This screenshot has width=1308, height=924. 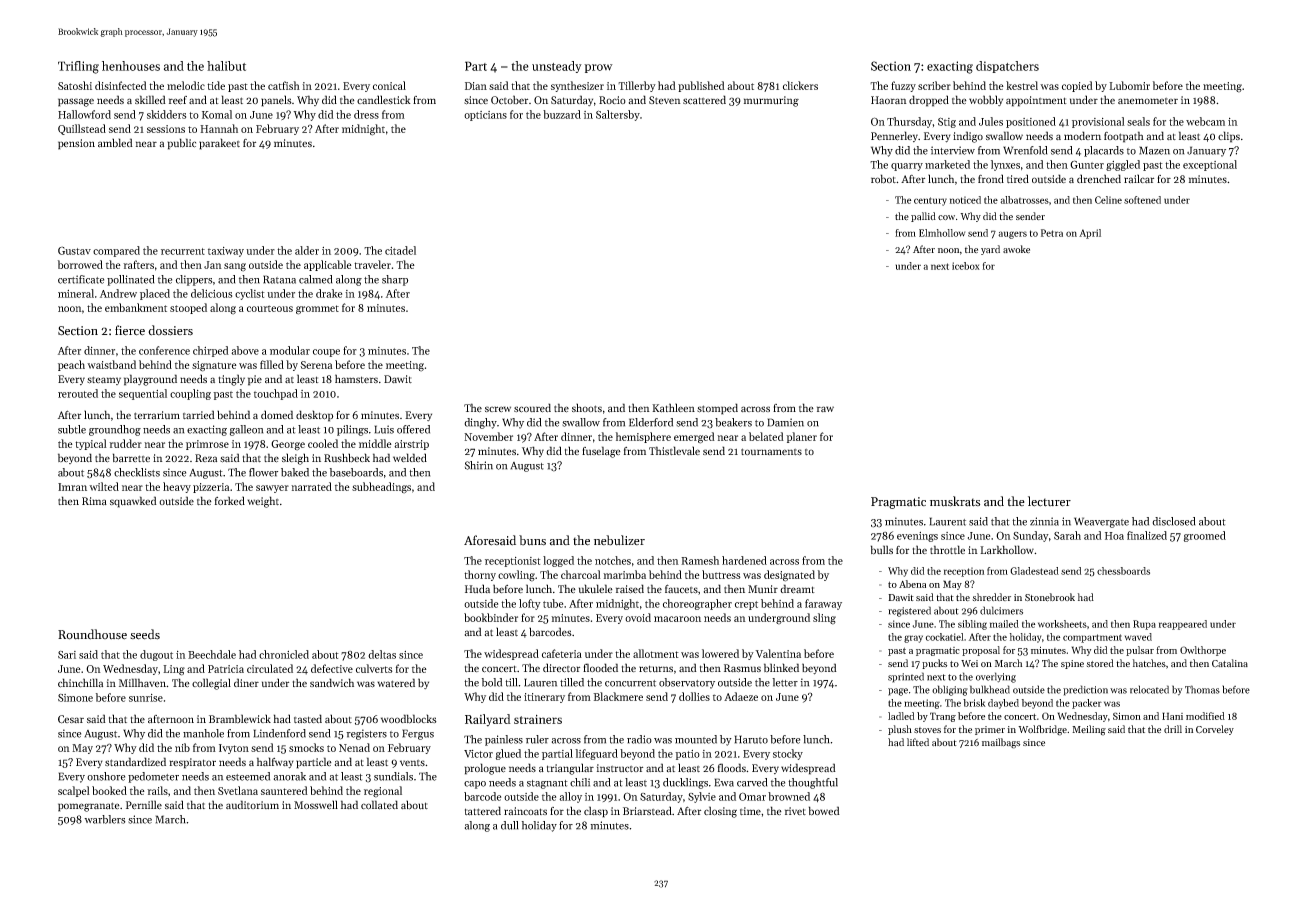 What do you see at coordinates (544, 698) in the screenshot?
I see `itinerary` at bounding box center [544, 698].
